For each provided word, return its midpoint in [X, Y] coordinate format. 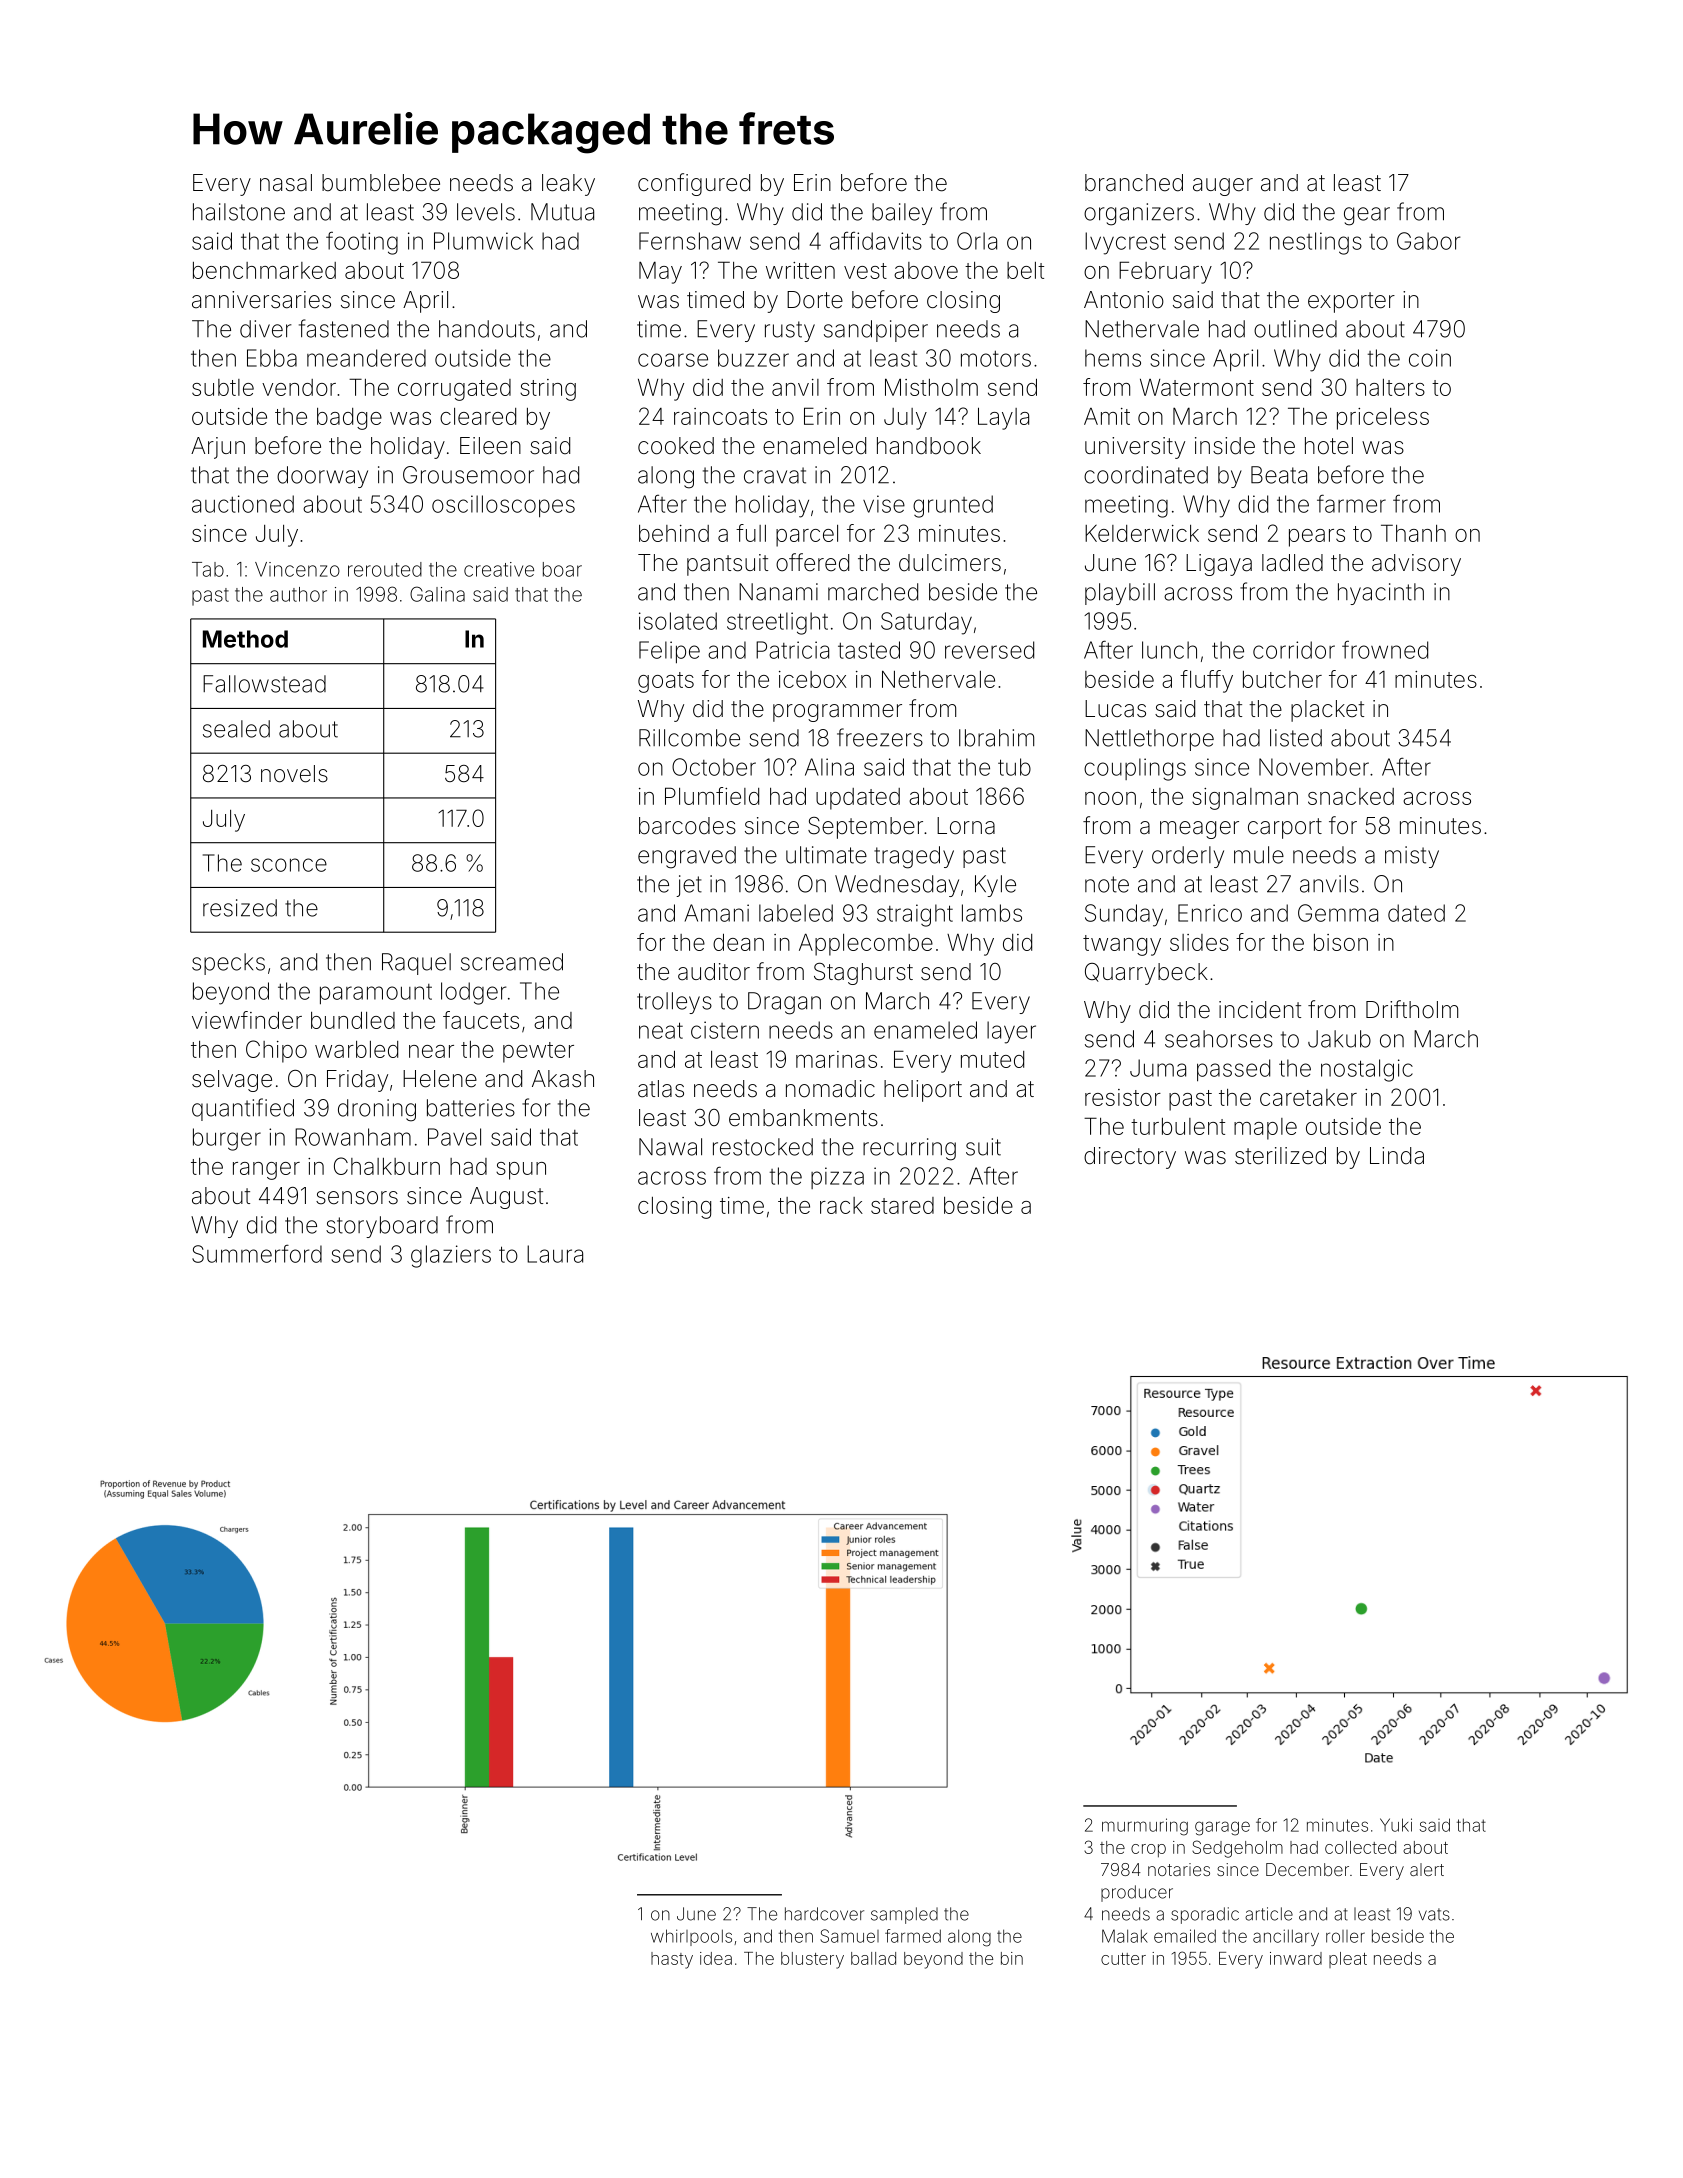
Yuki [1396, 1825]
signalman [1245, 799]
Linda [1397, 1156]
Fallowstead [264, 684]
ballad [873, 1958]
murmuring [1145, 1827]
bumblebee [381, 183]
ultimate [826, 855]
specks [228, 964]
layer [1011, 1032]
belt [1025, 270]
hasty [672, 1960]
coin [1430, 358]
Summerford [257, 1253]
